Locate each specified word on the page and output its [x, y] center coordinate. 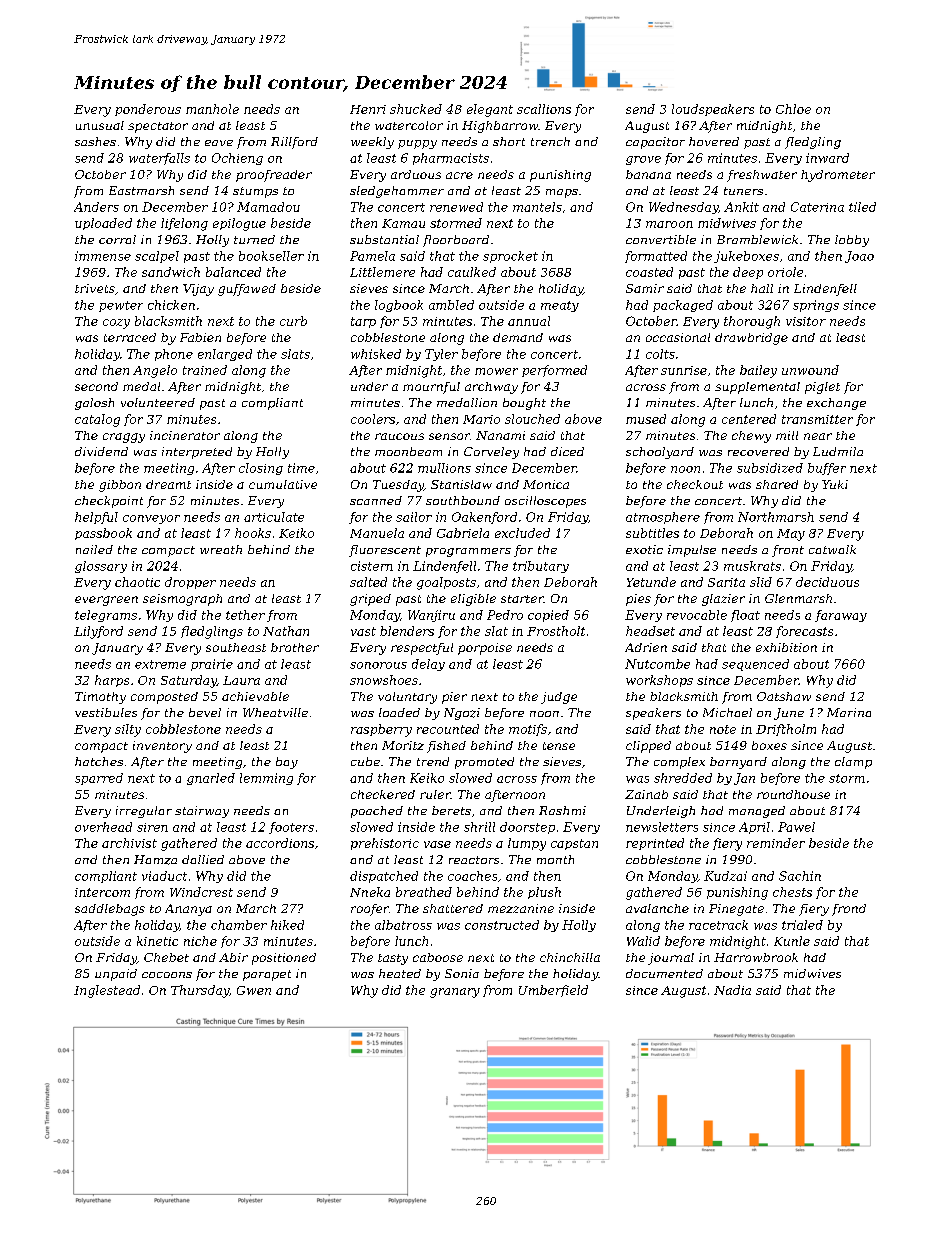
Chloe [793, 109]
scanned [376, 500]
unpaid [116, 975]
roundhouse [793, 794]
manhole [212, 109]
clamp [853, 763]
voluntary [407, 698]
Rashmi [562, 810]
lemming [266, 779]
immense [103, 256]
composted [164, 698]
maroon [669, 224]
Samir [645, 288]
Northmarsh [776, 517]
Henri [368, 109]
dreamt [168, 484]
